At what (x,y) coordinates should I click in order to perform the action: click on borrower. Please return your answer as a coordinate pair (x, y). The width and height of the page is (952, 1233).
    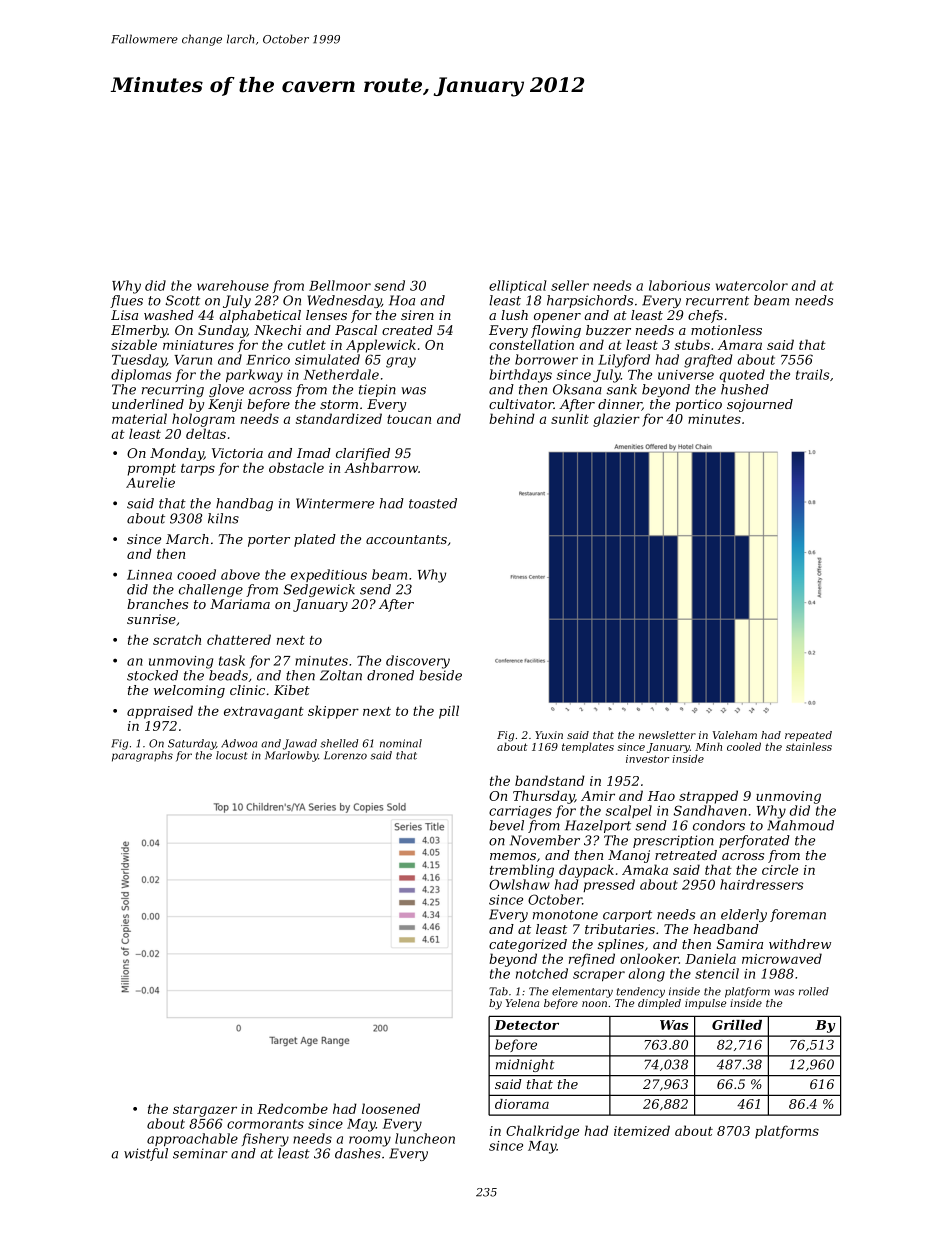
    Looking at the image, I should click on (546, 359).
